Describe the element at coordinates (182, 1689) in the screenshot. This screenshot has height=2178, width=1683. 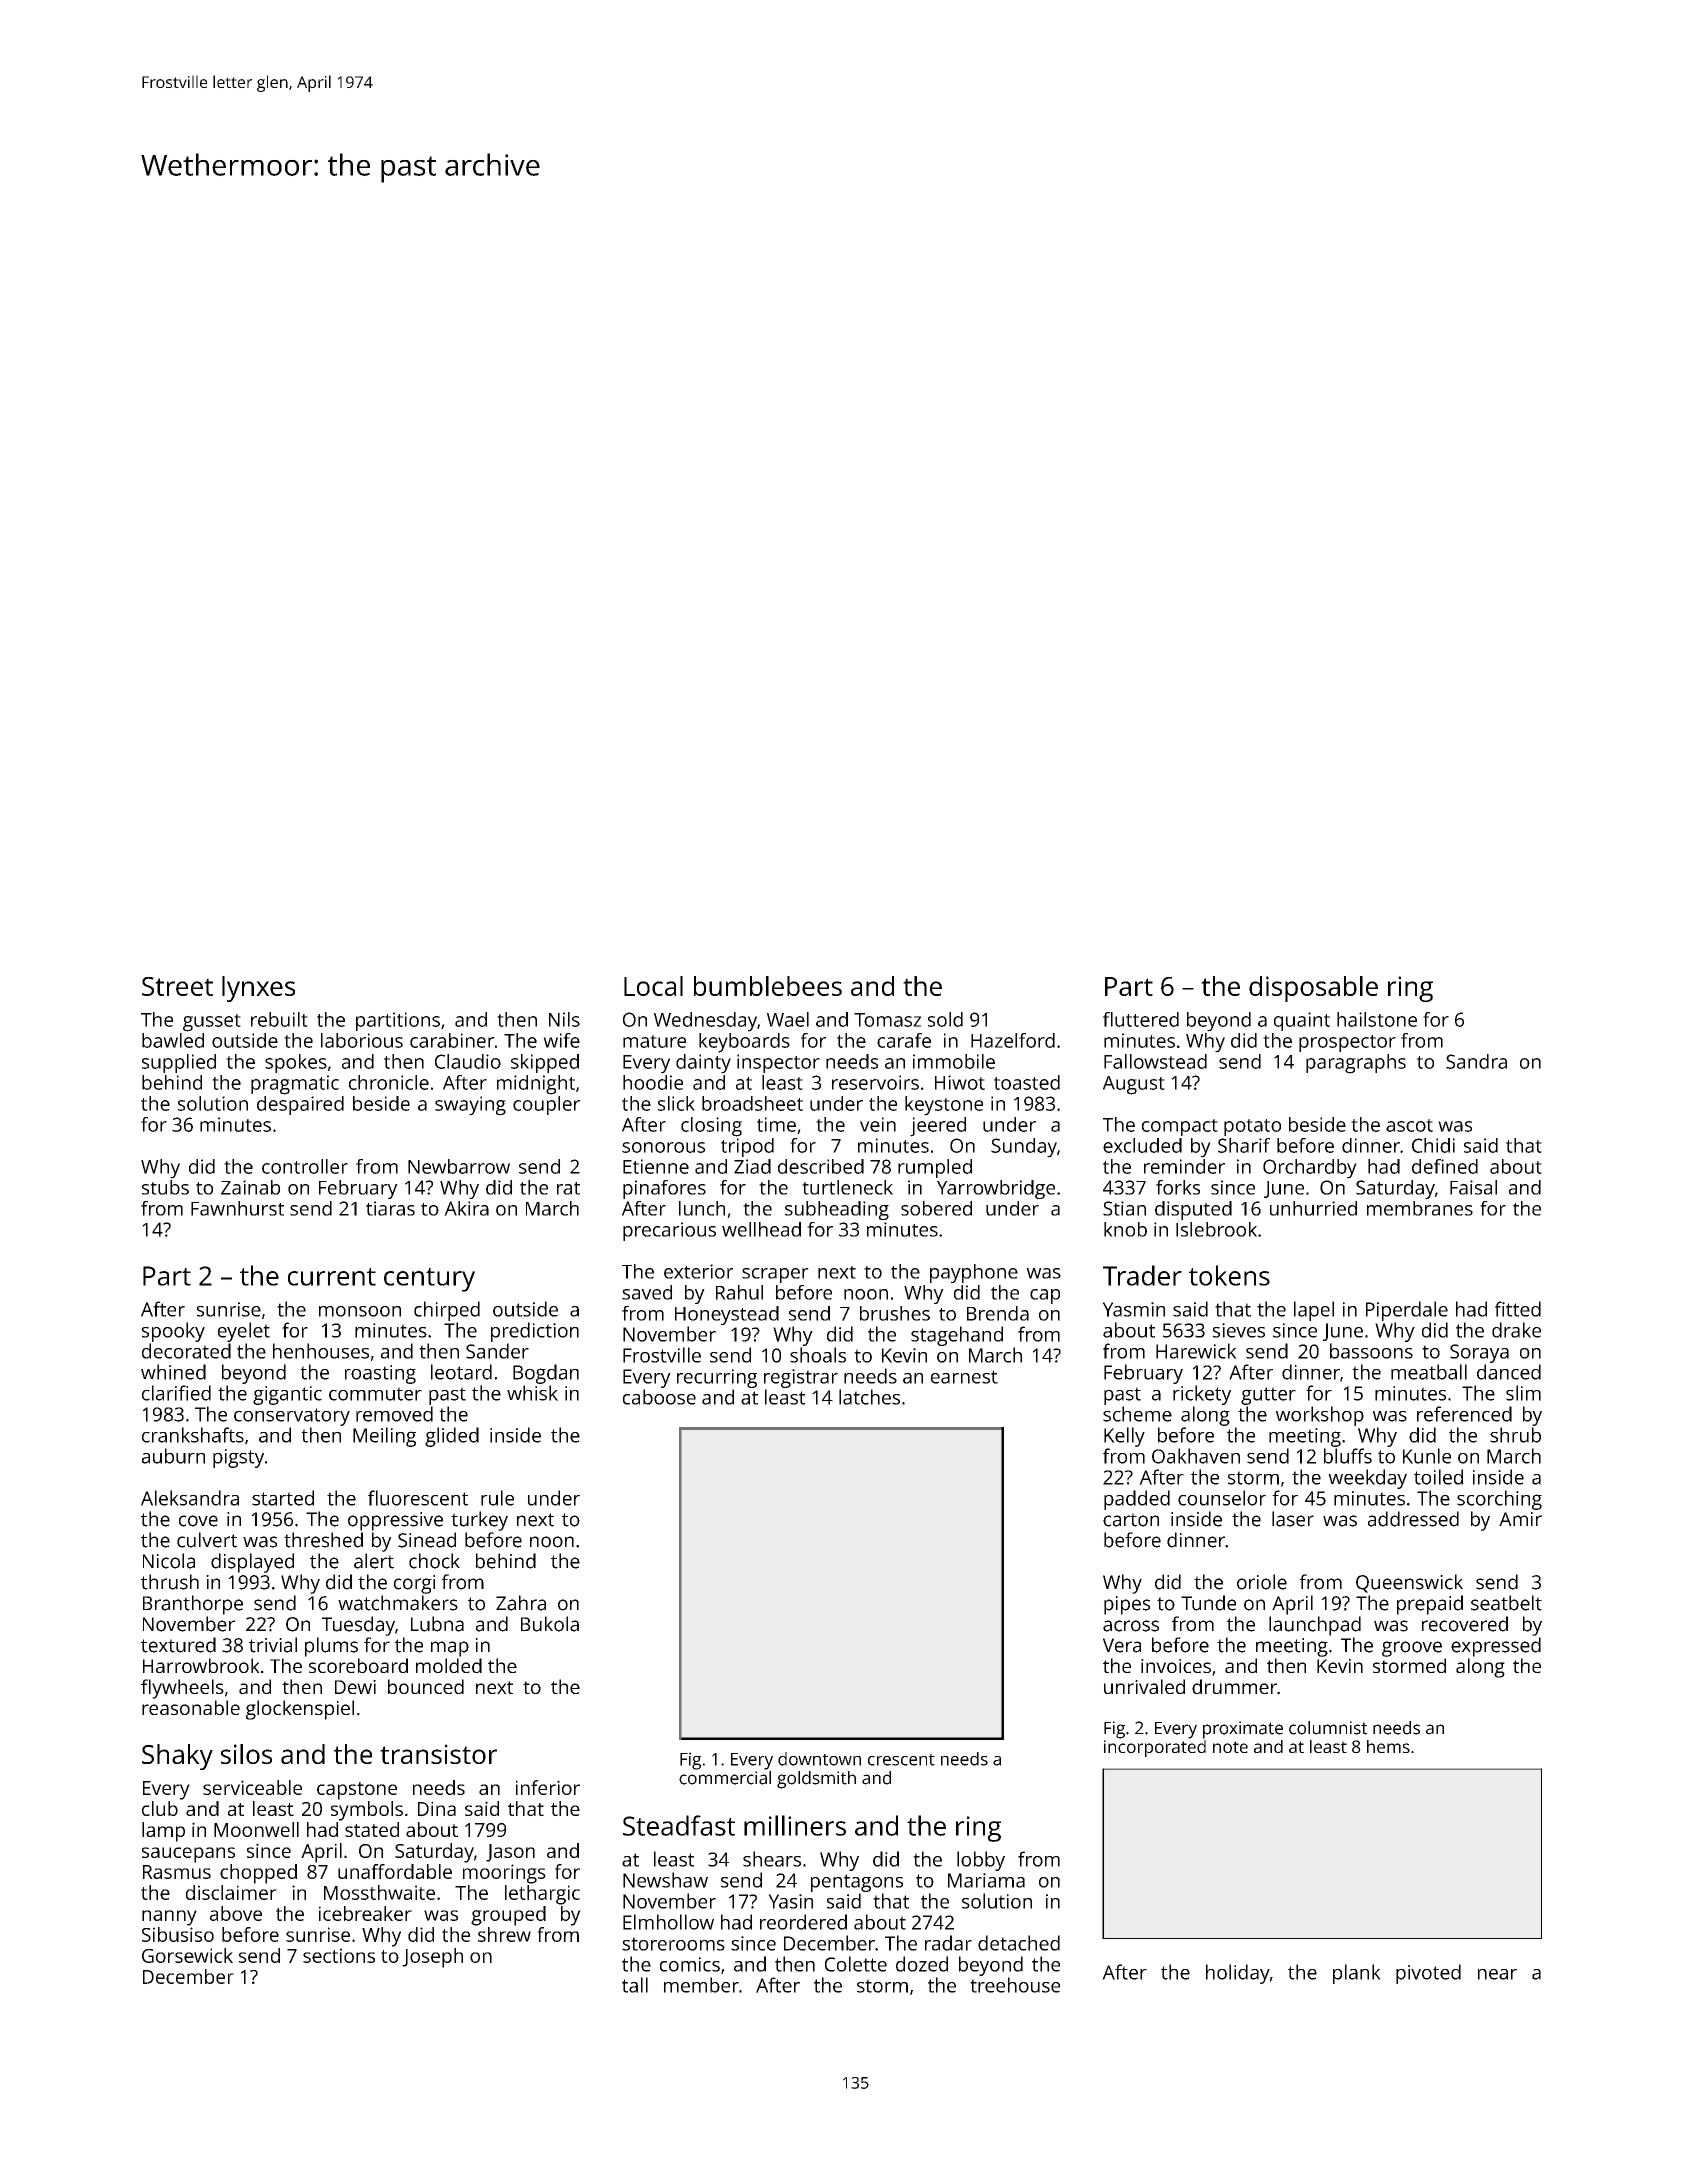
I see `flywheels` at that location.
